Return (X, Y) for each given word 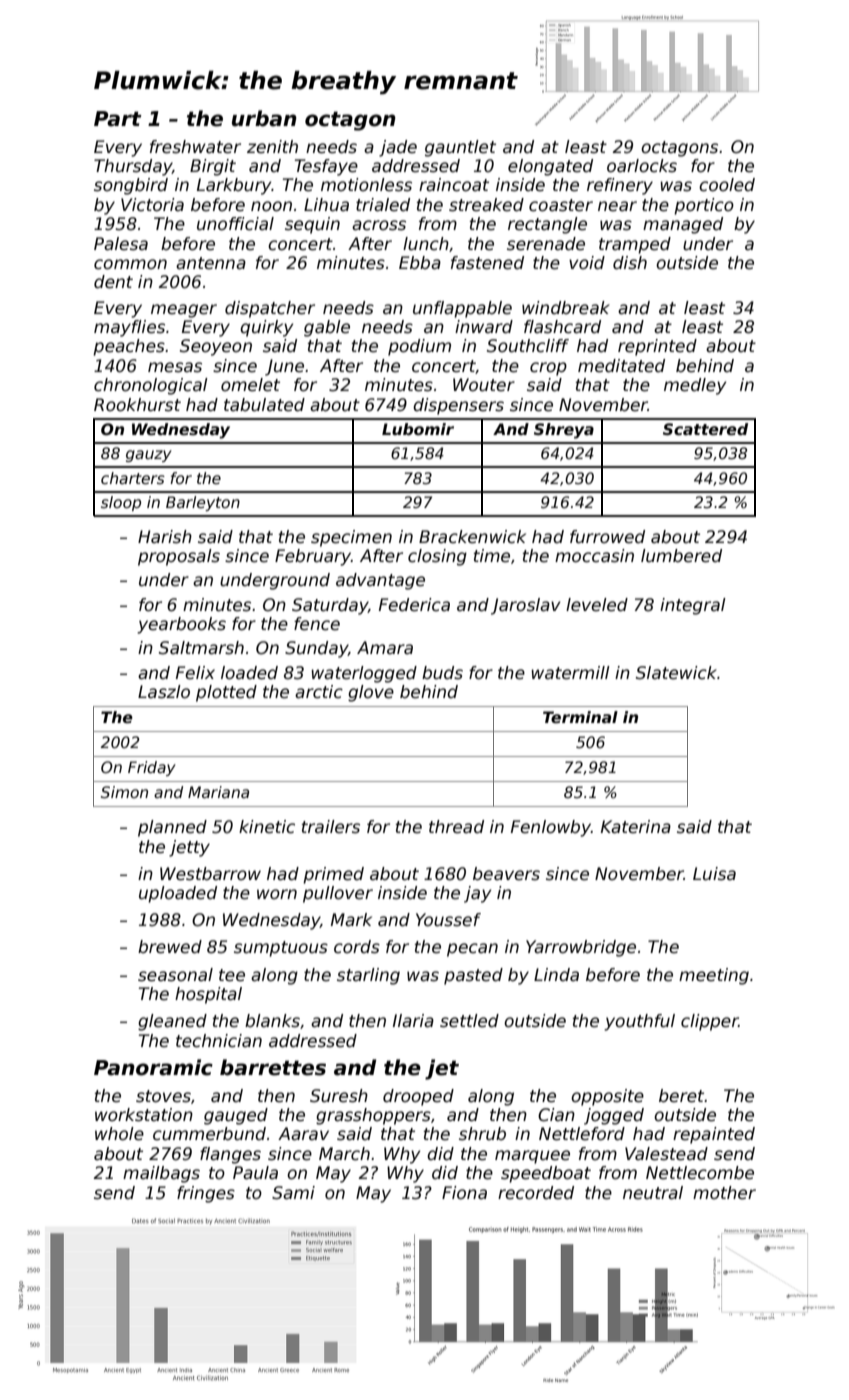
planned (172, 828)
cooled (727, 185)
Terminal (580, 717)
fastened (487, 263)
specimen (351, 538)
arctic (319, 692)
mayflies (129, 328)
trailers (331, 827)
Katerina (636, 827)
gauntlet (460, 148)
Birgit (213, 167)
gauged (236, 1116)
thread (456, 827)
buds (442, 673)
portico (704, 206)
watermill (570, 673)
